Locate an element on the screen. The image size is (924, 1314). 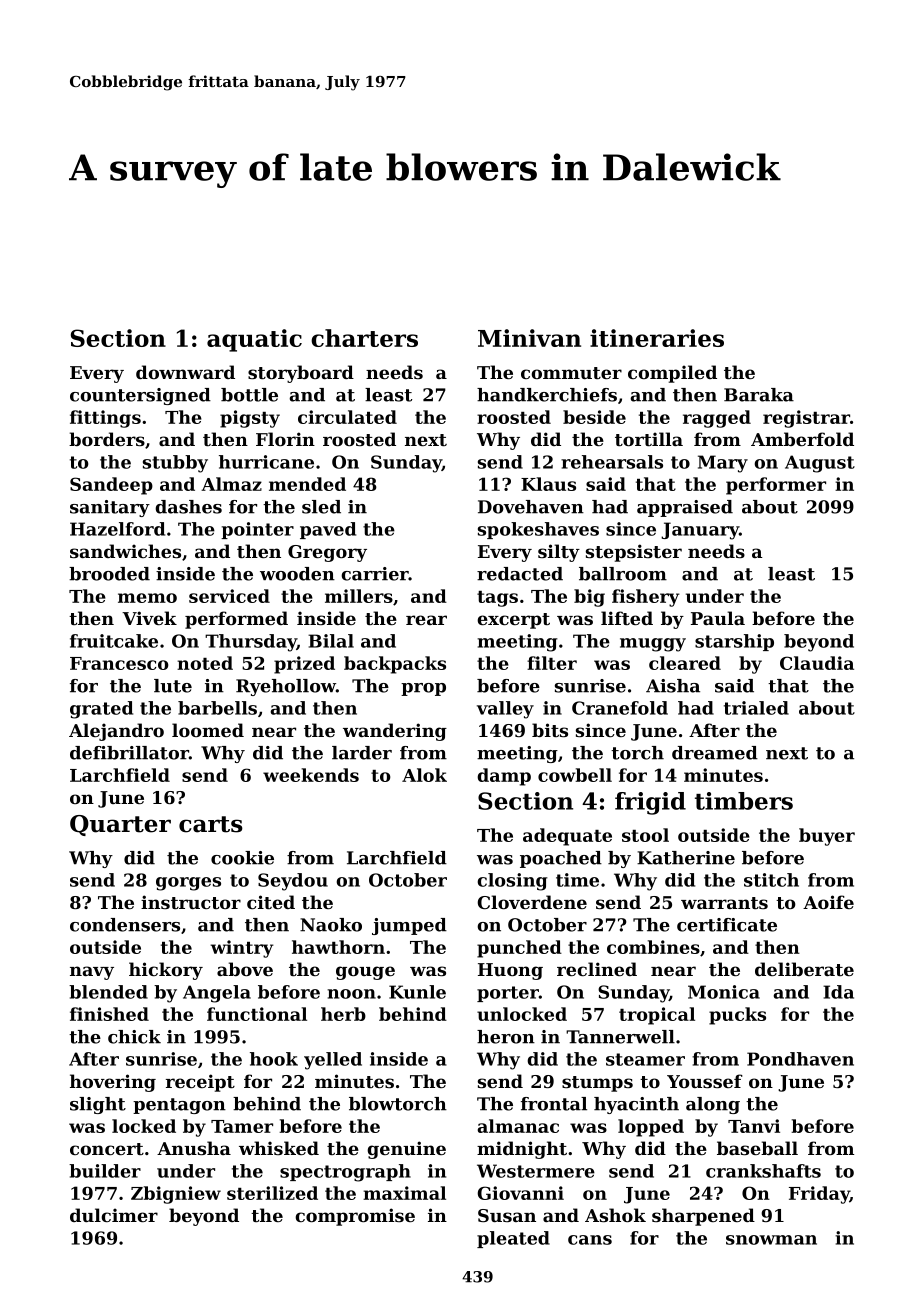
noon is located at coordinates (351, 994).
